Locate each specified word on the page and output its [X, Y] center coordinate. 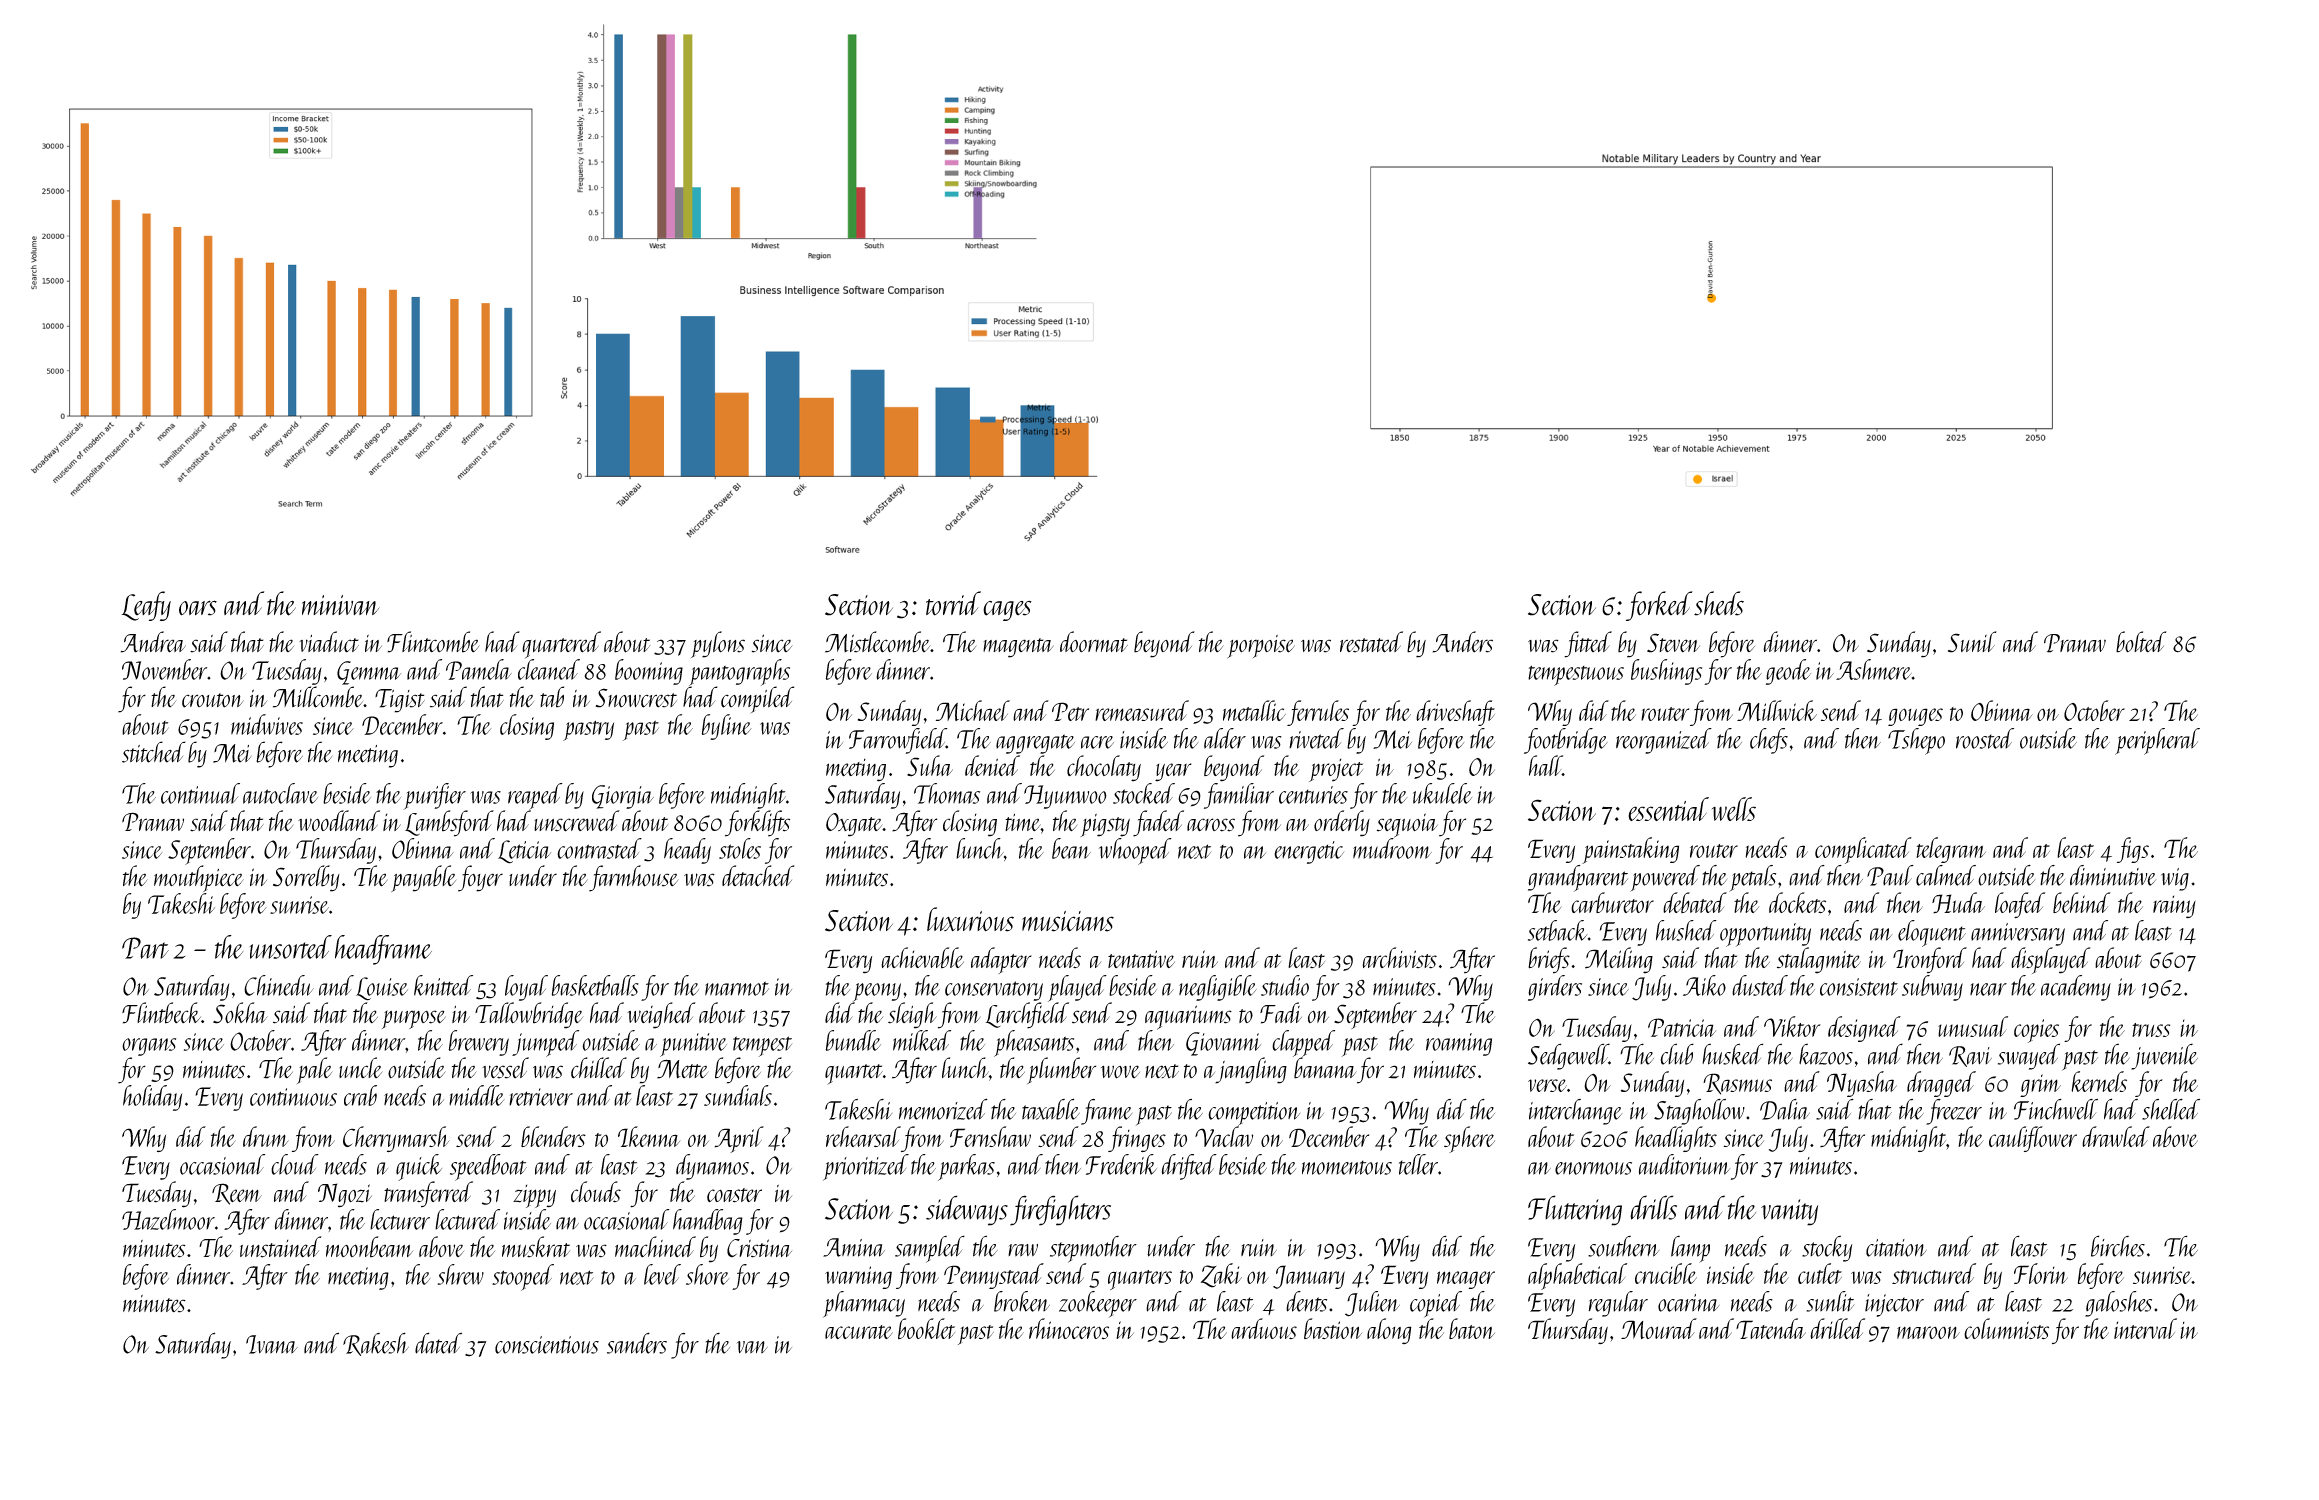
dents [1306, 1301]
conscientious [547, 1345]
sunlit [1831, 1301]
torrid [953, 603]
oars [198, 608]
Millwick [1777, 710]
